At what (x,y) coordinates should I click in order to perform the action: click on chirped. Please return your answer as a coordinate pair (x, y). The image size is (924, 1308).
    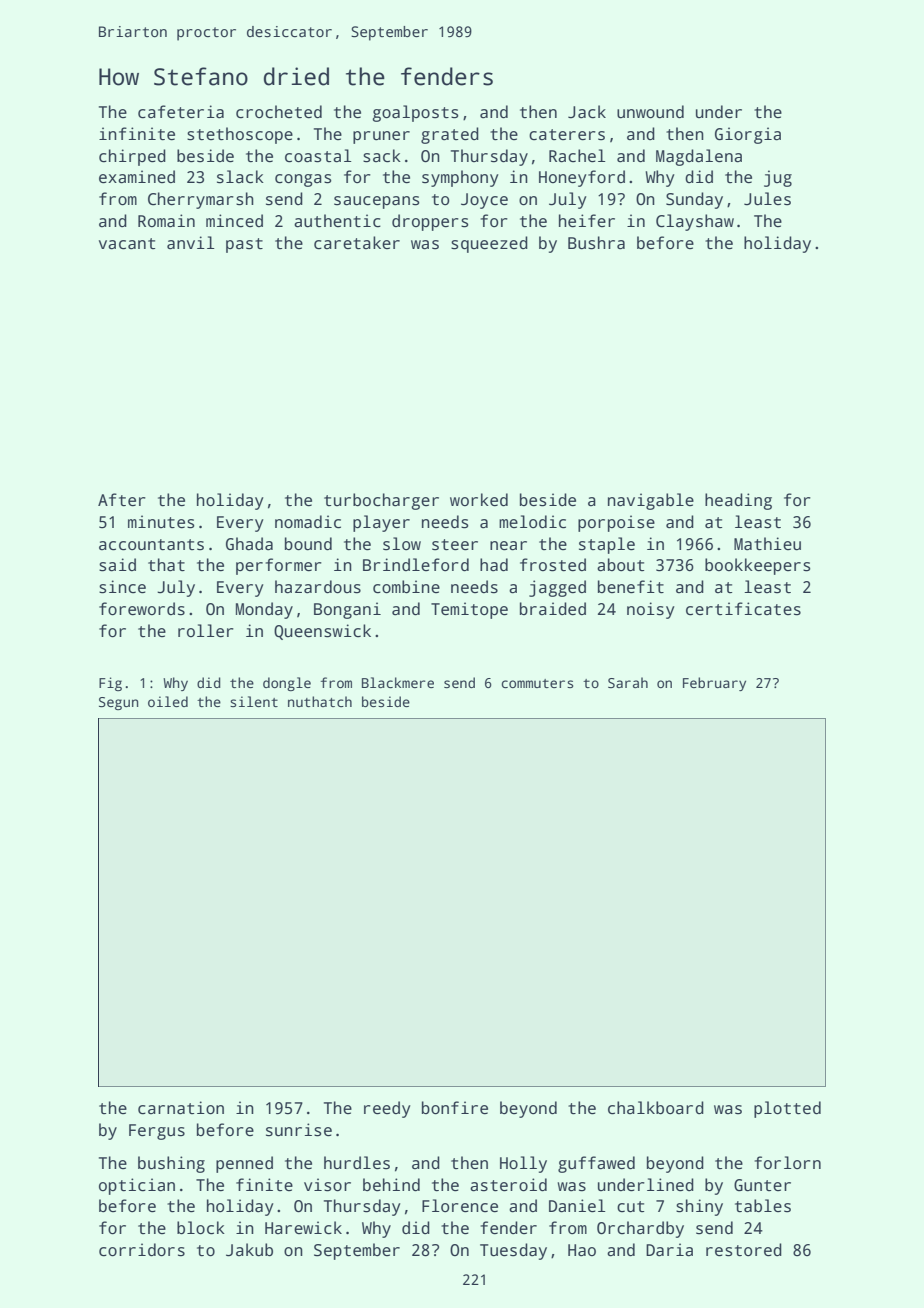
    Looking at the image, I should click on (132, 157).
